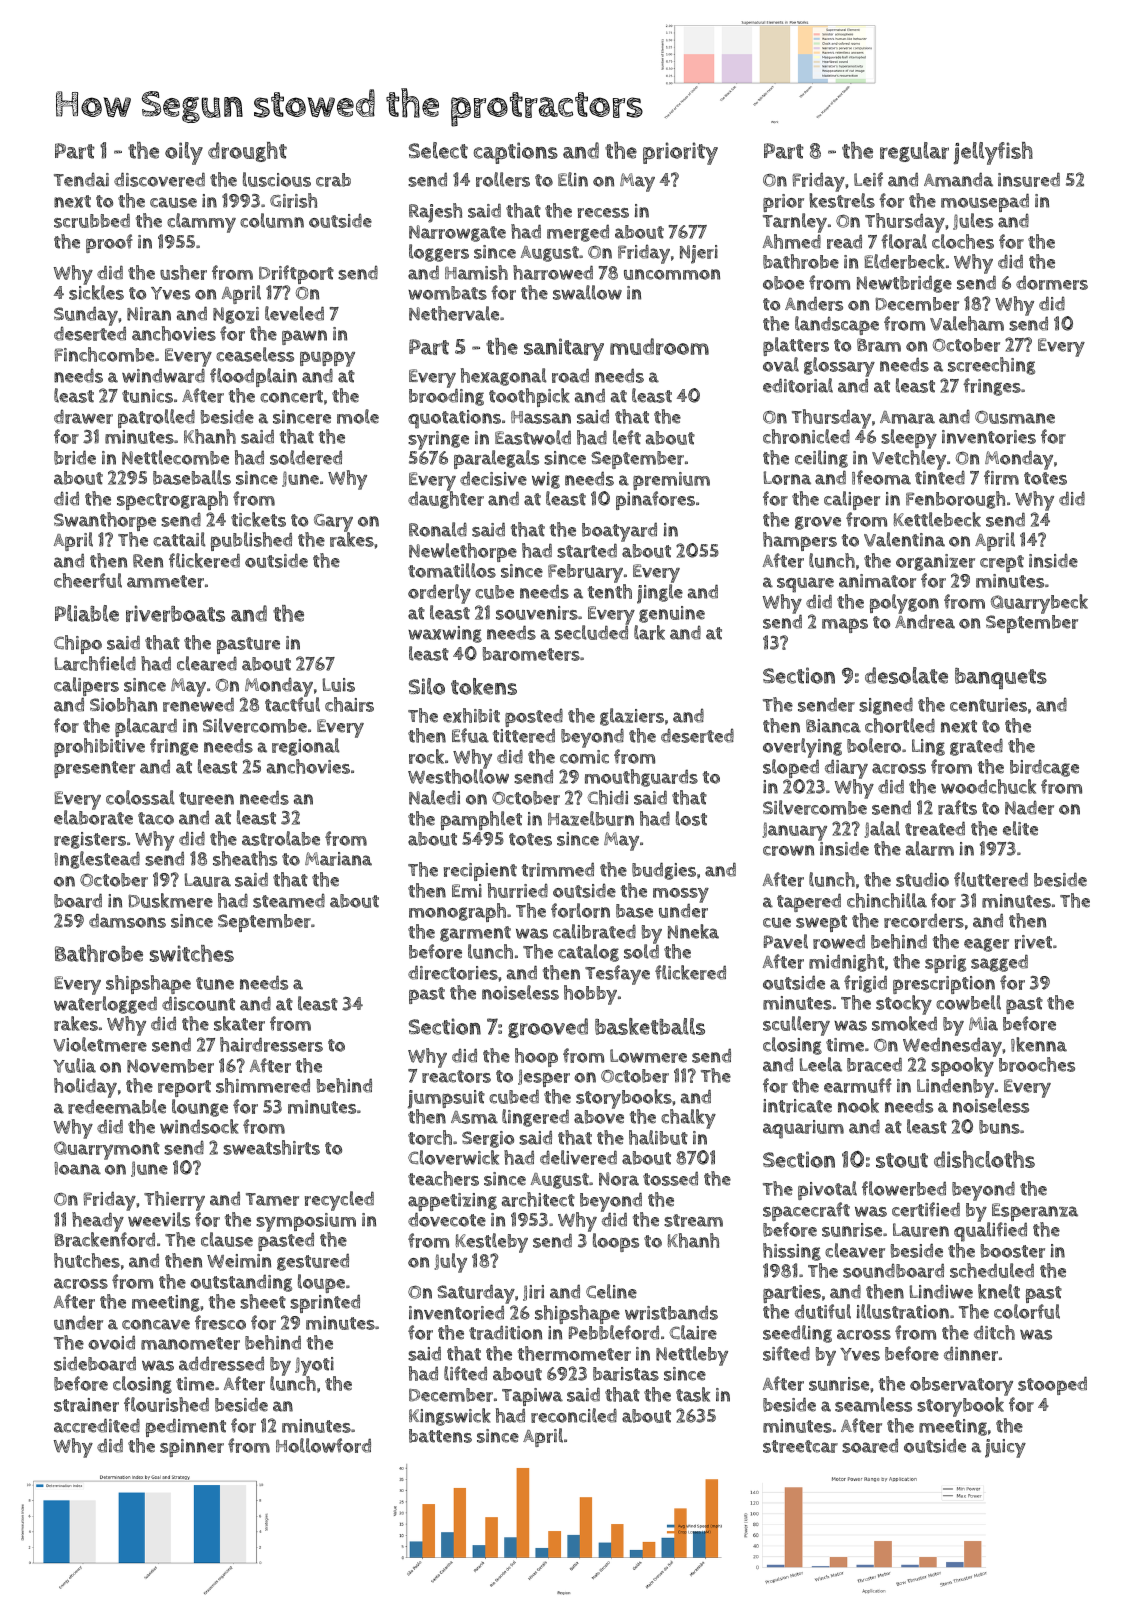  What do you see at coordinates (338, 685) in the screenshot?
I see `Luis` at bounding box center [338, 685].
